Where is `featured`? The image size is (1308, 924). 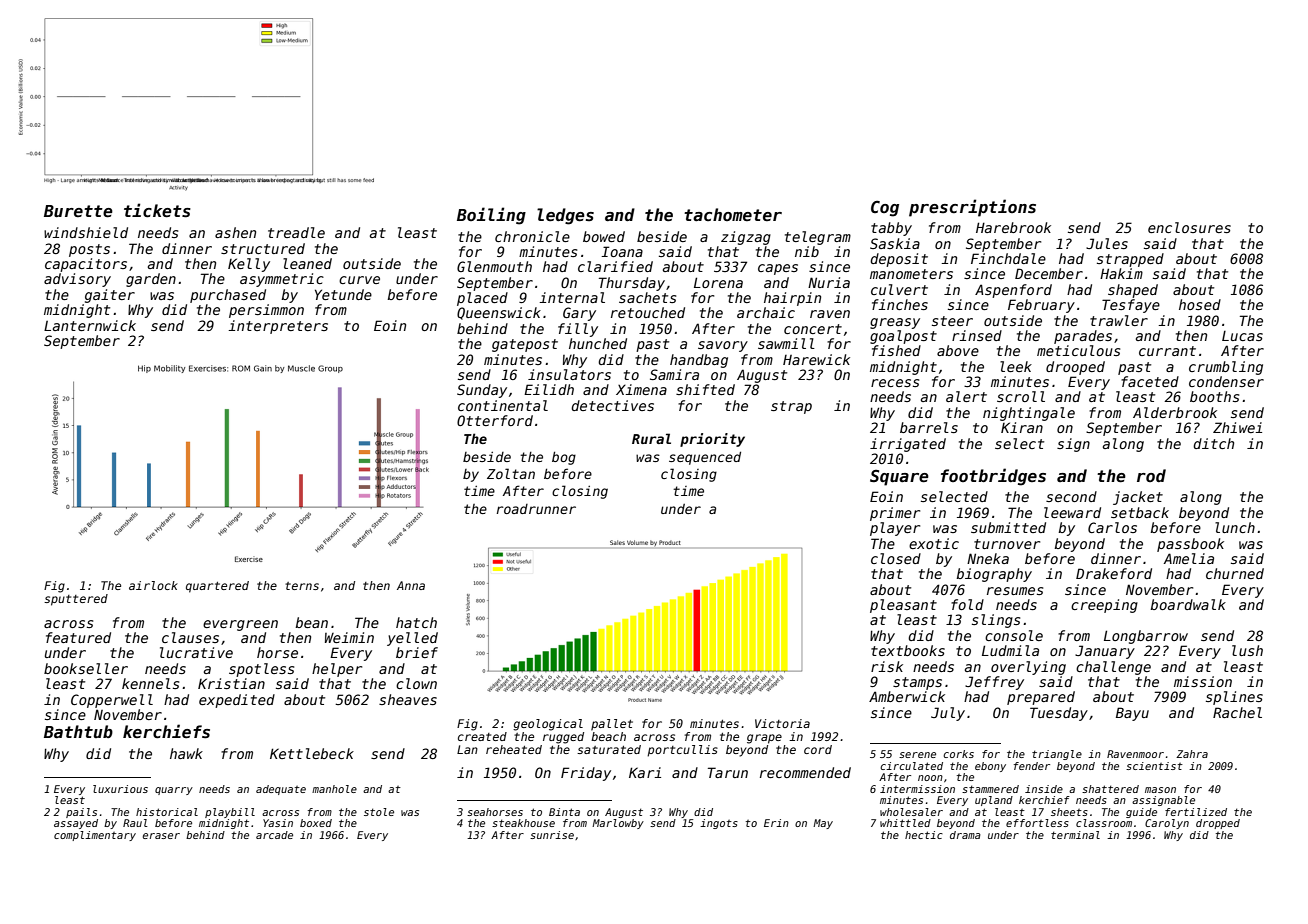
featured is located at coordinates (78, 637).
